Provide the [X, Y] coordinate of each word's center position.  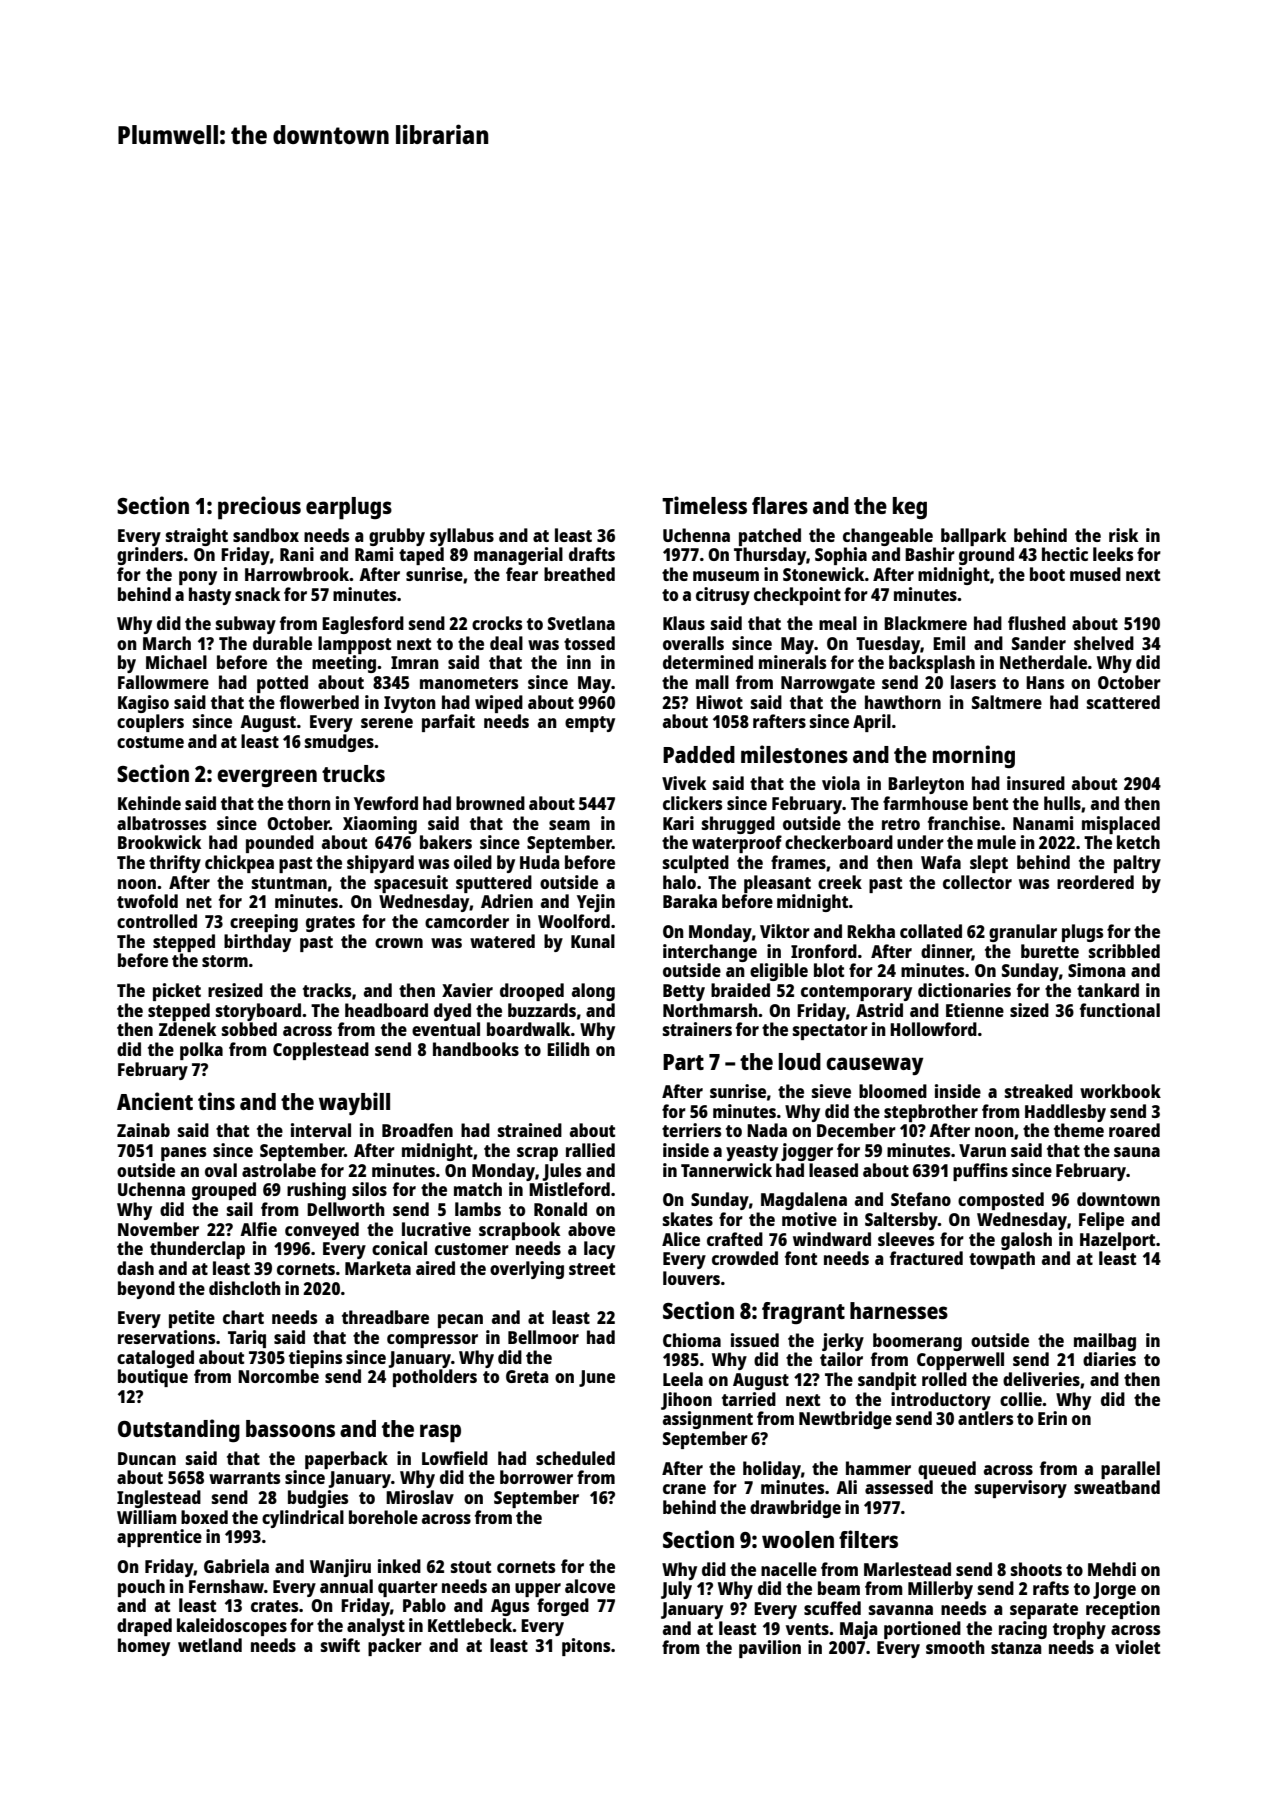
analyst [376, 1627]
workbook [1120, 1091]
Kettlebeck [470, 1625]
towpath [1002, 1260]
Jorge [1114, 1590]
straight [197, 537]
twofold [147, 901]
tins [216, 1101]
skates [688, 1219]
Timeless [704, 505]
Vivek [684, 783]
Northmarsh [710, 1010]
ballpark [973, 537]
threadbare [385, 1317]
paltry [1137, 864]
